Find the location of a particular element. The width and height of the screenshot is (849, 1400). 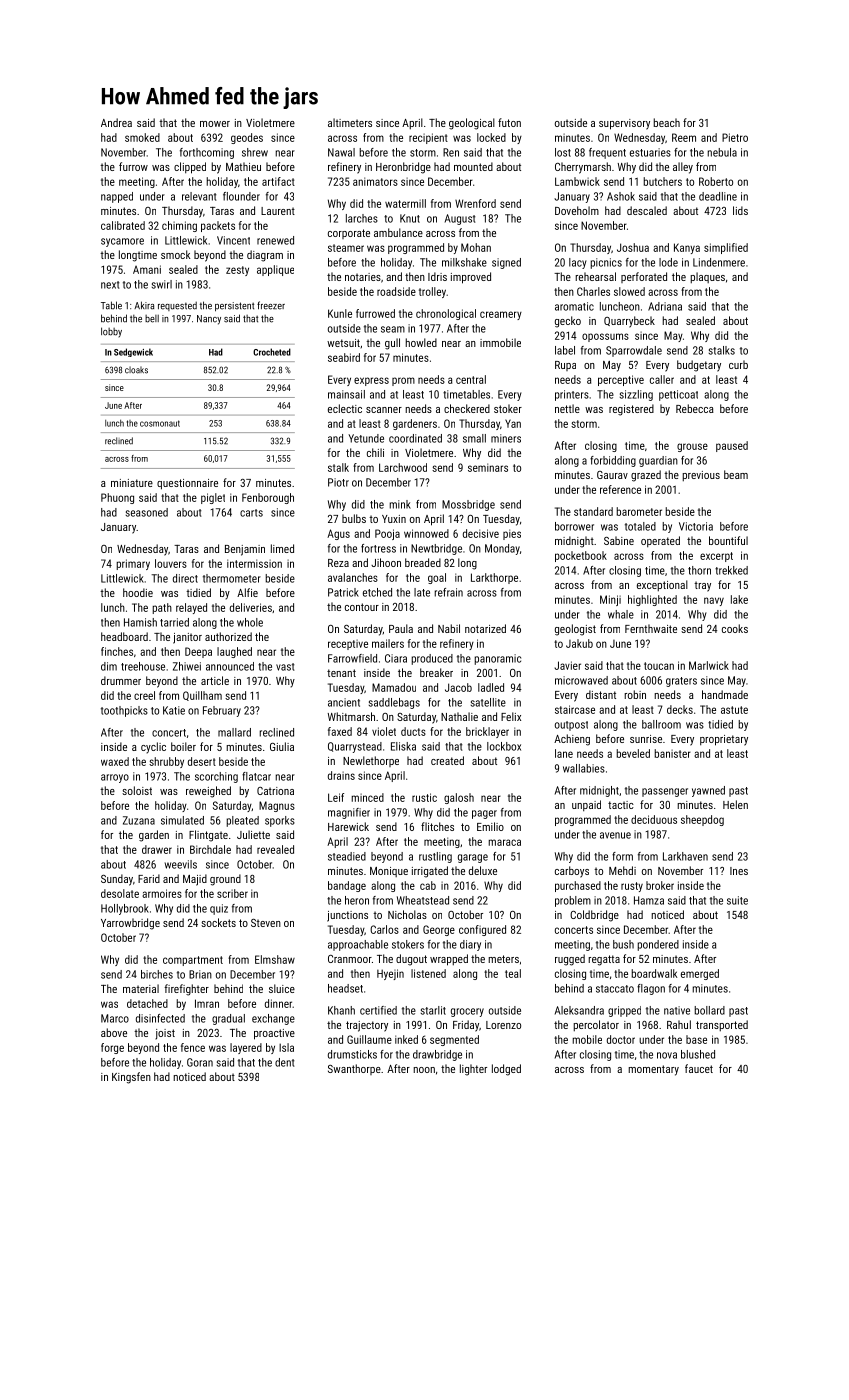

pies is located at coordinates (512, 534).
